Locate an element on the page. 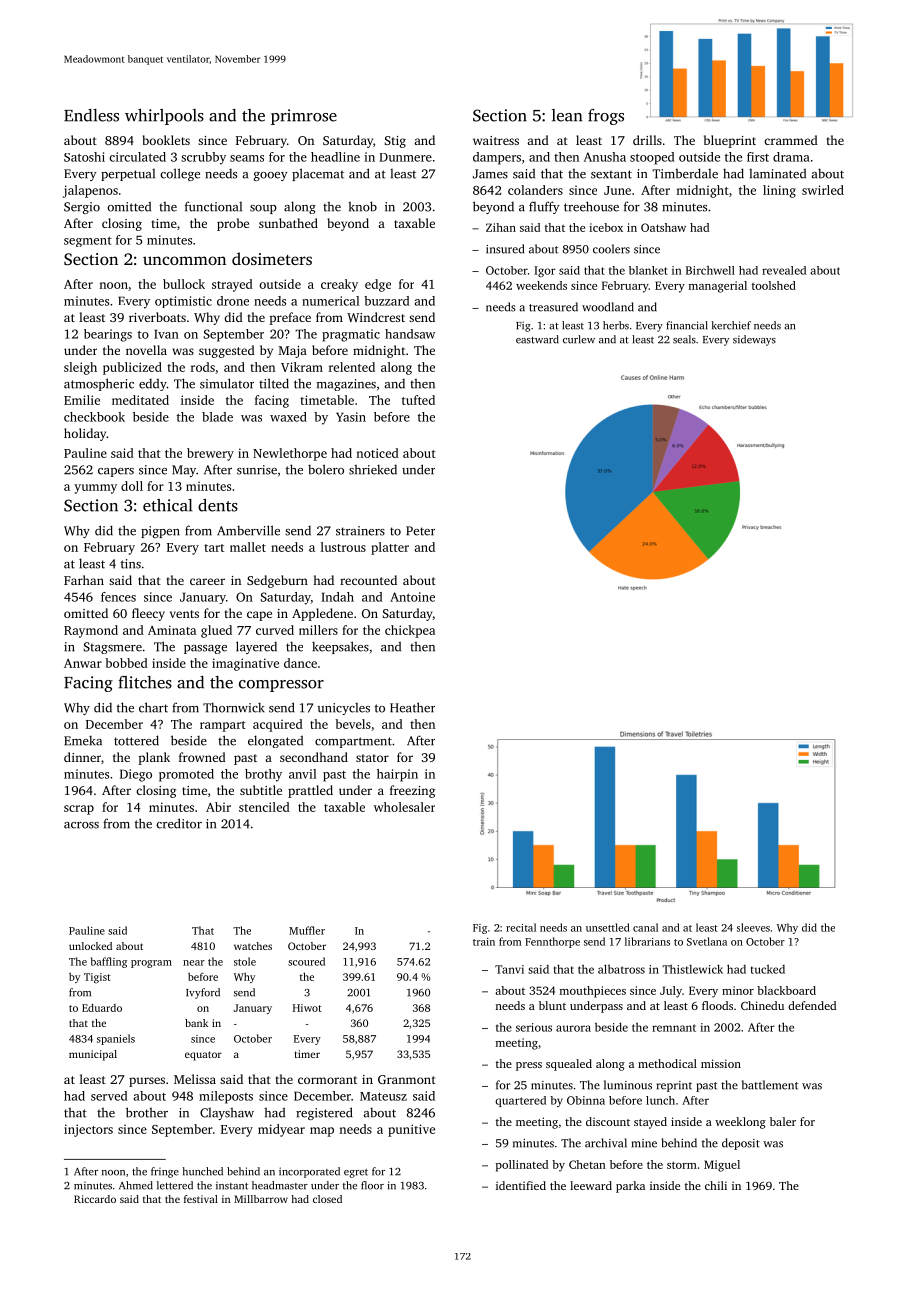  chili is located at coordinates (716, 1185).
